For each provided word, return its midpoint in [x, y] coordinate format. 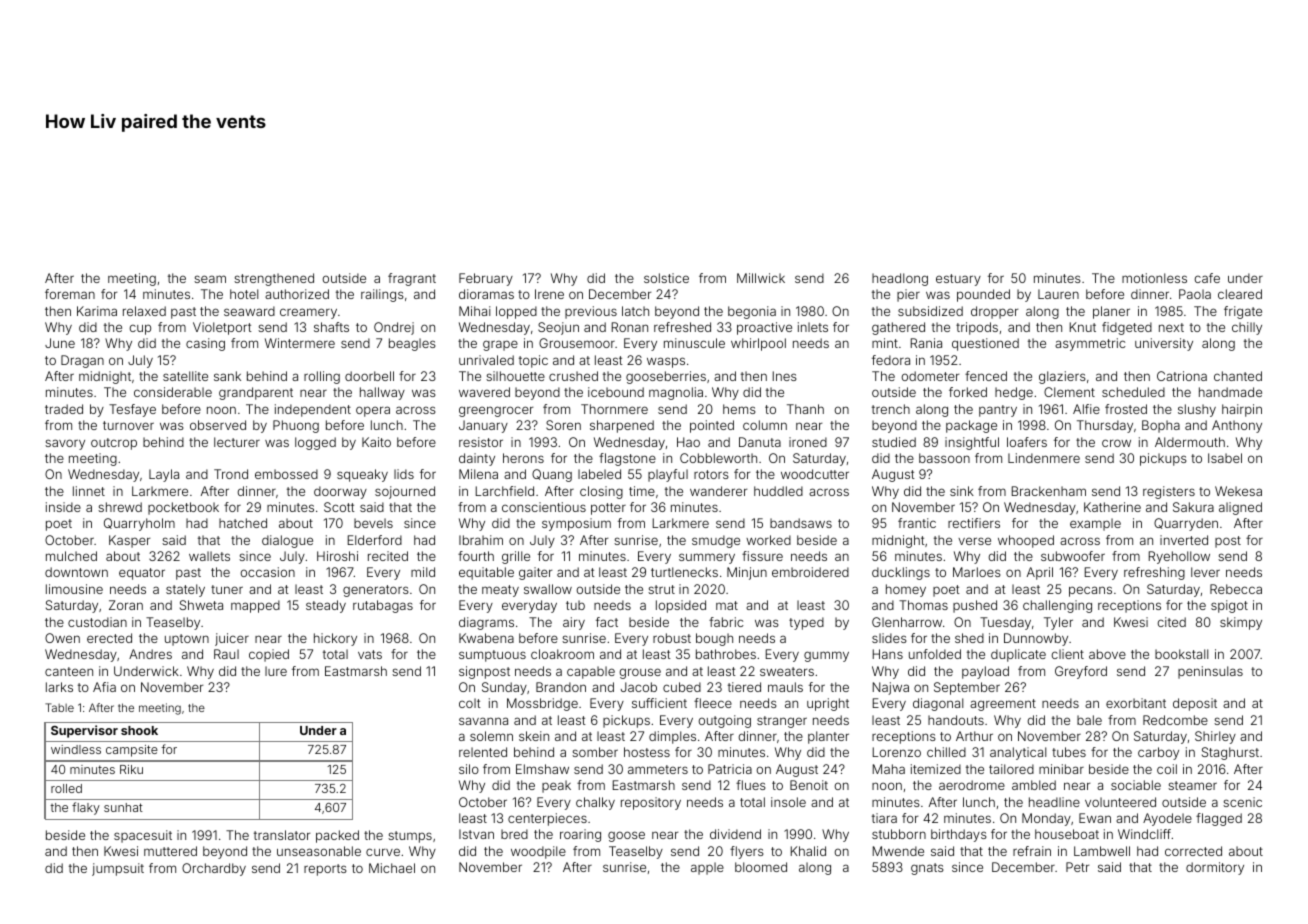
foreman [70, 294]
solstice [666, 278]
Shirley [1215, 737]
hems [739, 409]
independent [313, 410]
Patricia [730, 769]
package [971, 426]
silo [469, 769]
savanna [483, 721]
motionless [1154, 278]
